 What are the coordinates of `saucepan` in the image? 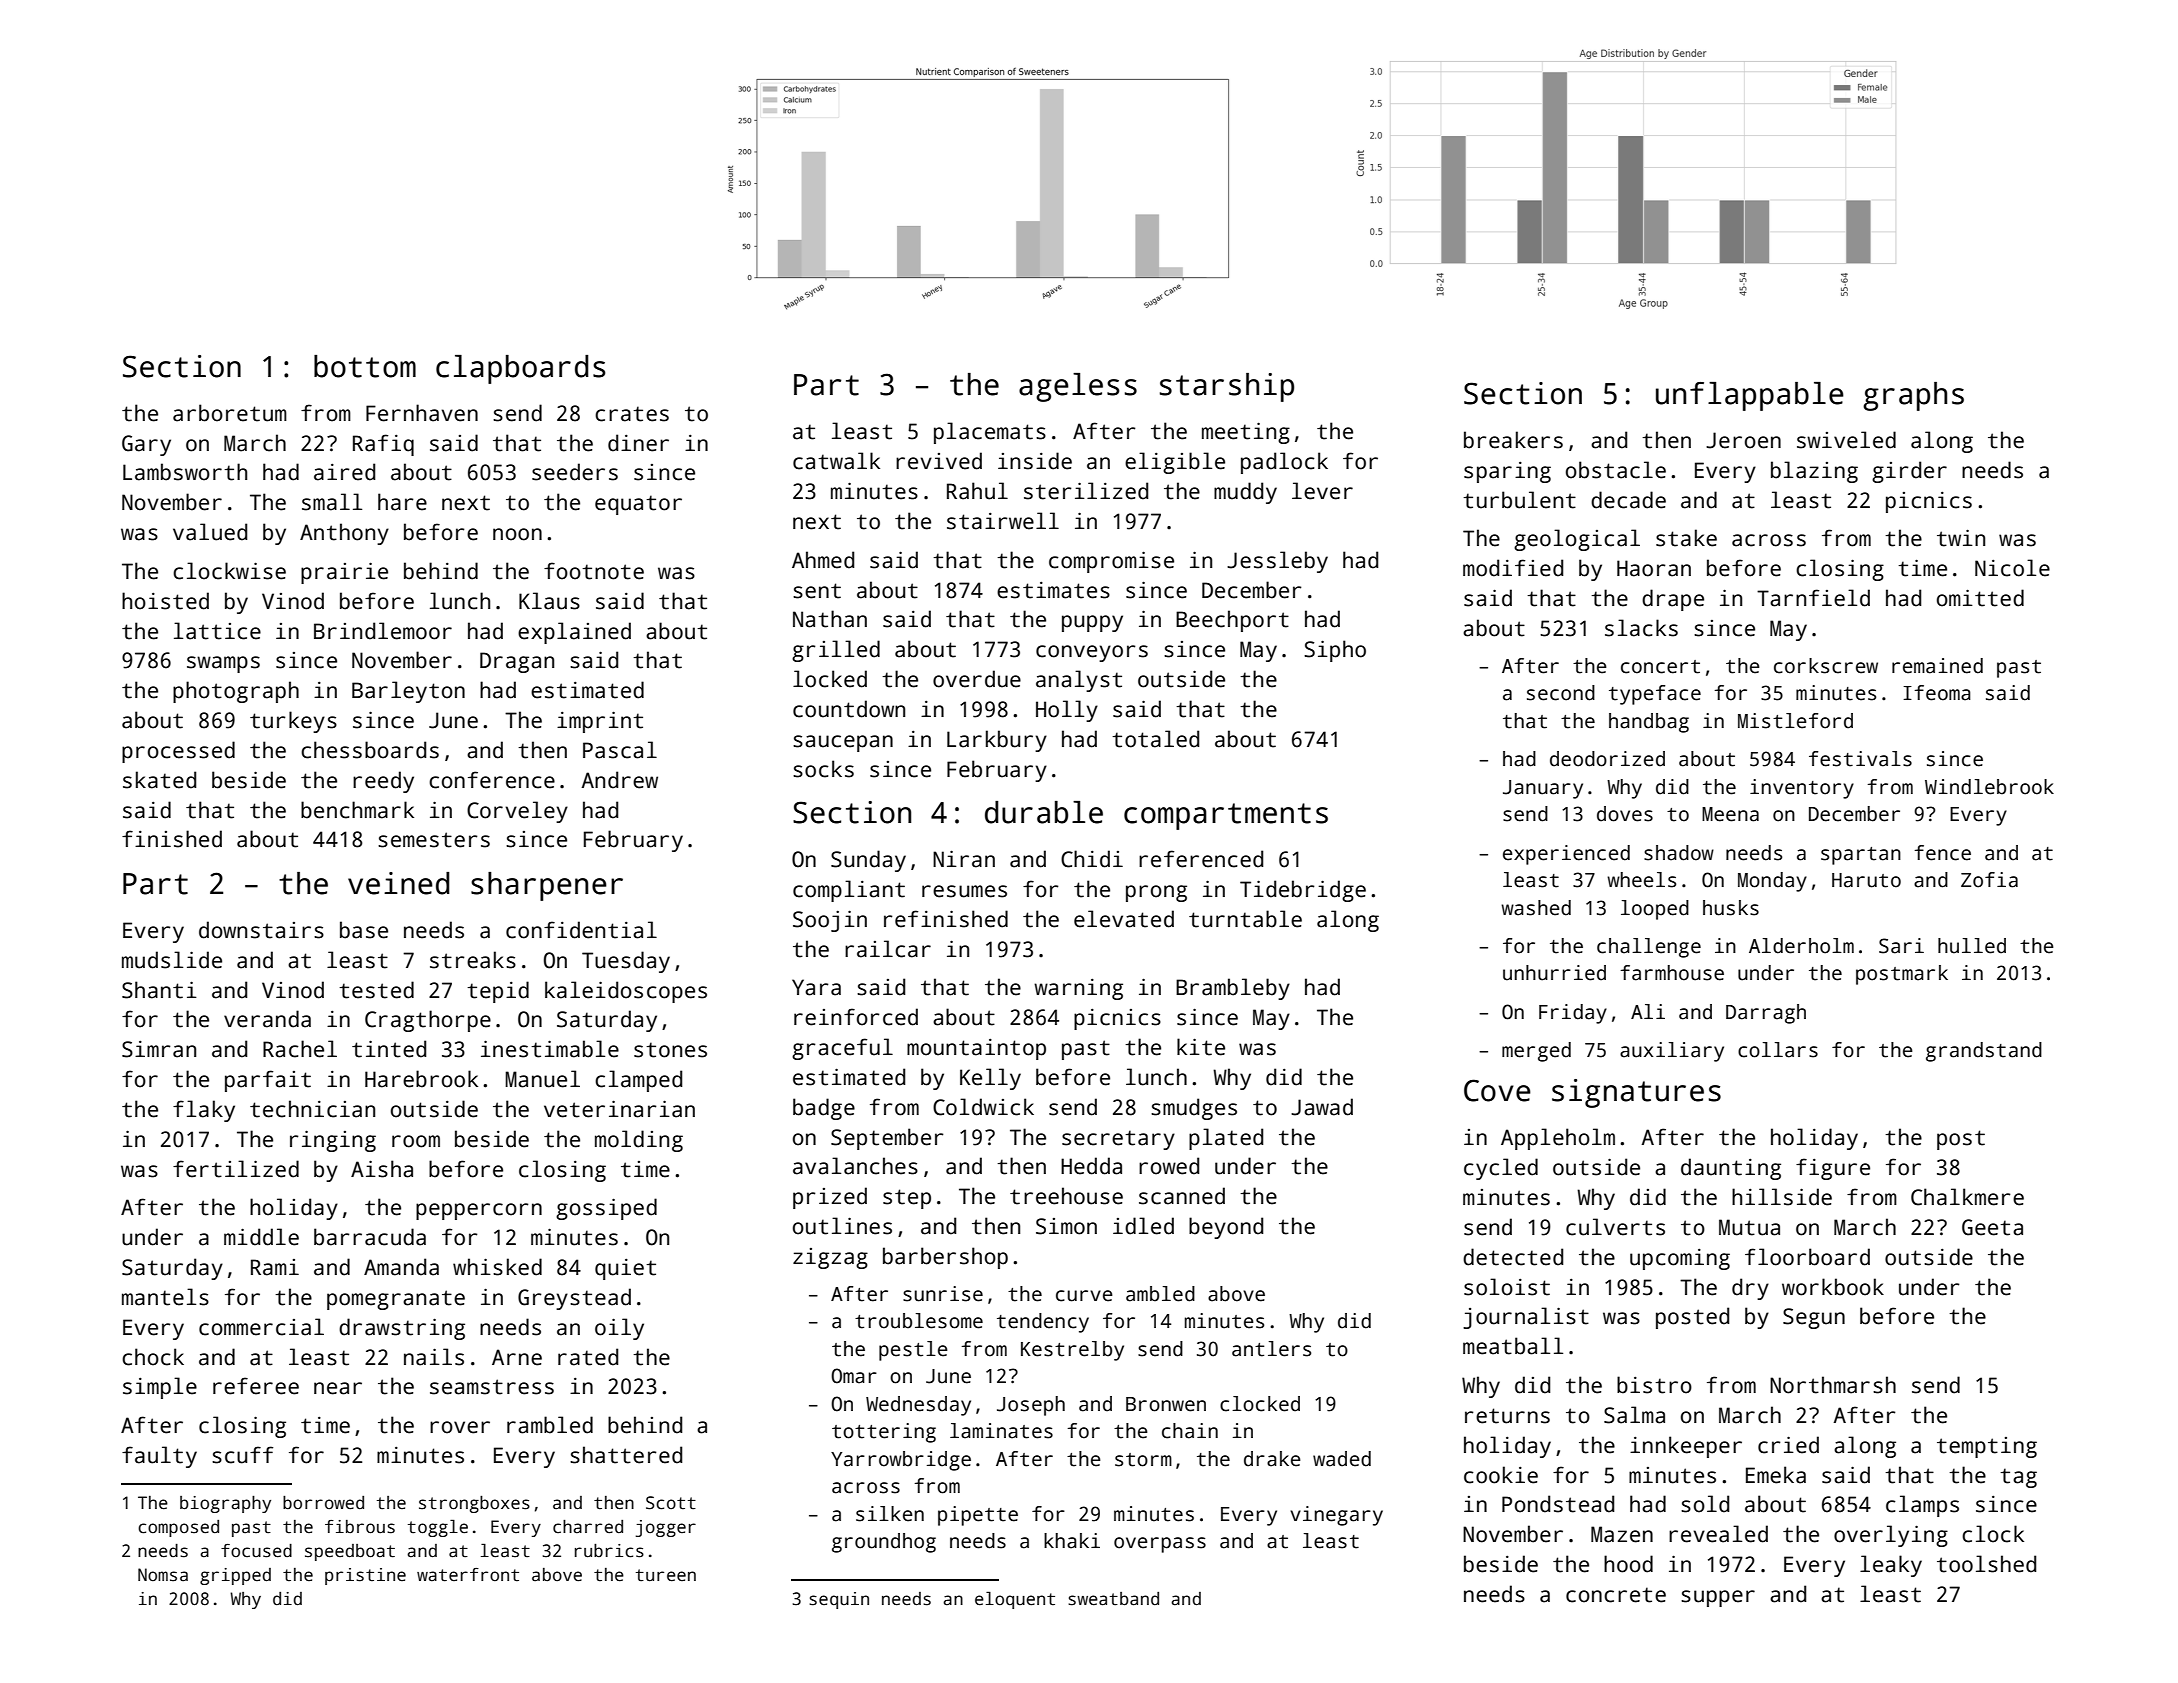 It's located at (843, 743).
